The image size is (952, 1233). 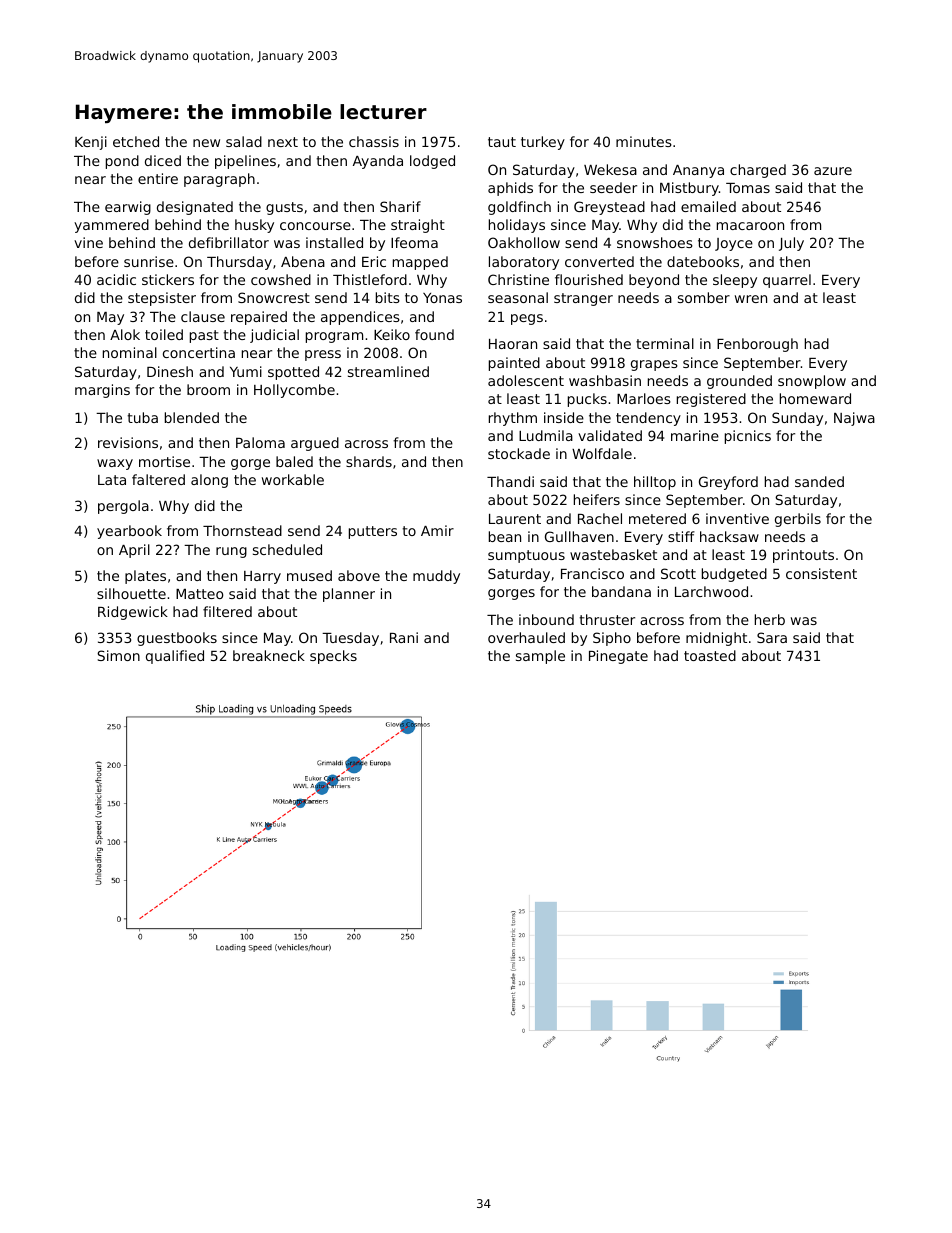 What do you see at coordinates (708, 206) in the screenshot?
I see `emailed` at bounding box center [708, 206].
